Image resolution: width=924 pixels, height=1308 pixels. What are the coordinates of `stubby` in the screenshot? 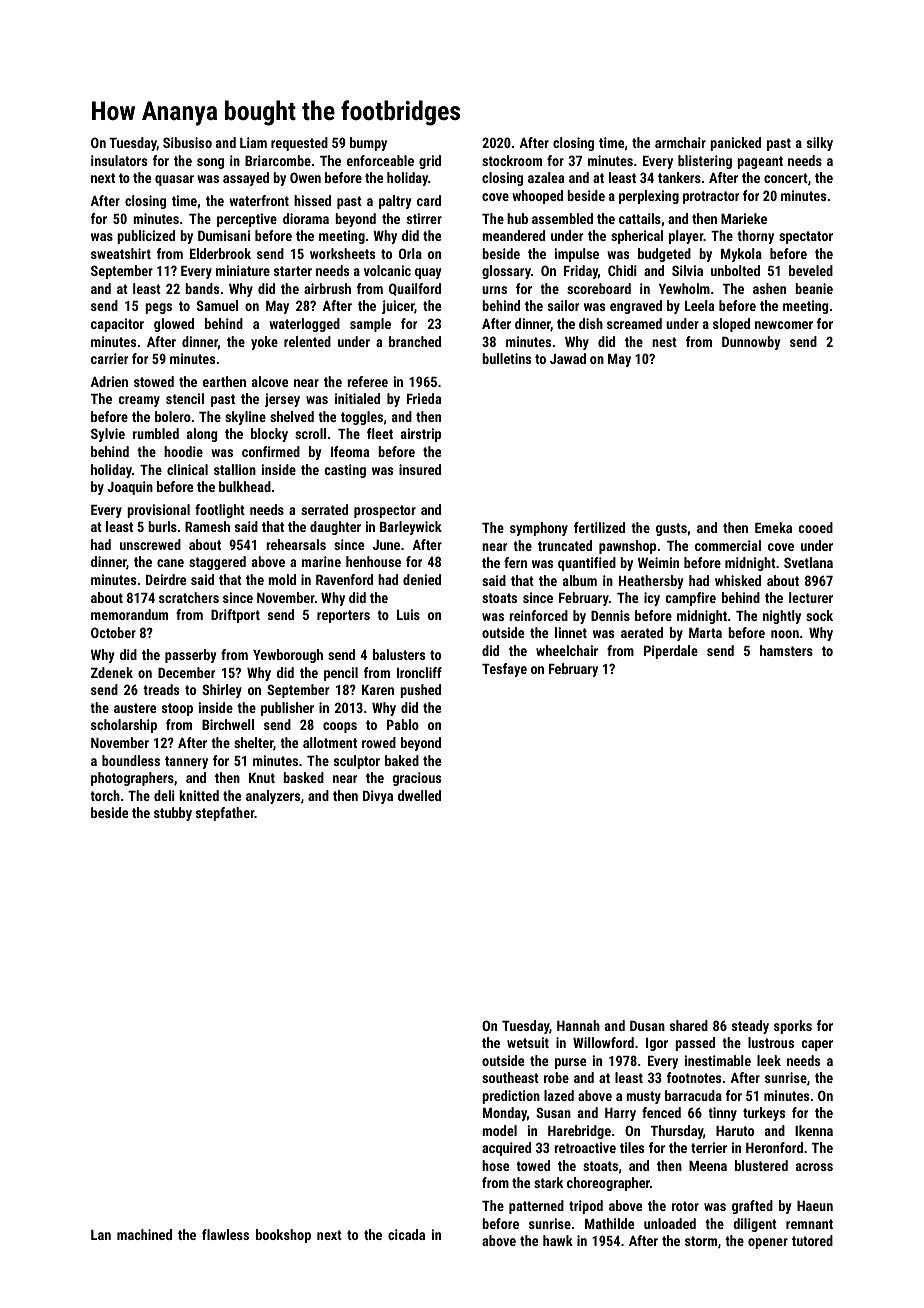 It's located at (173, 814).
